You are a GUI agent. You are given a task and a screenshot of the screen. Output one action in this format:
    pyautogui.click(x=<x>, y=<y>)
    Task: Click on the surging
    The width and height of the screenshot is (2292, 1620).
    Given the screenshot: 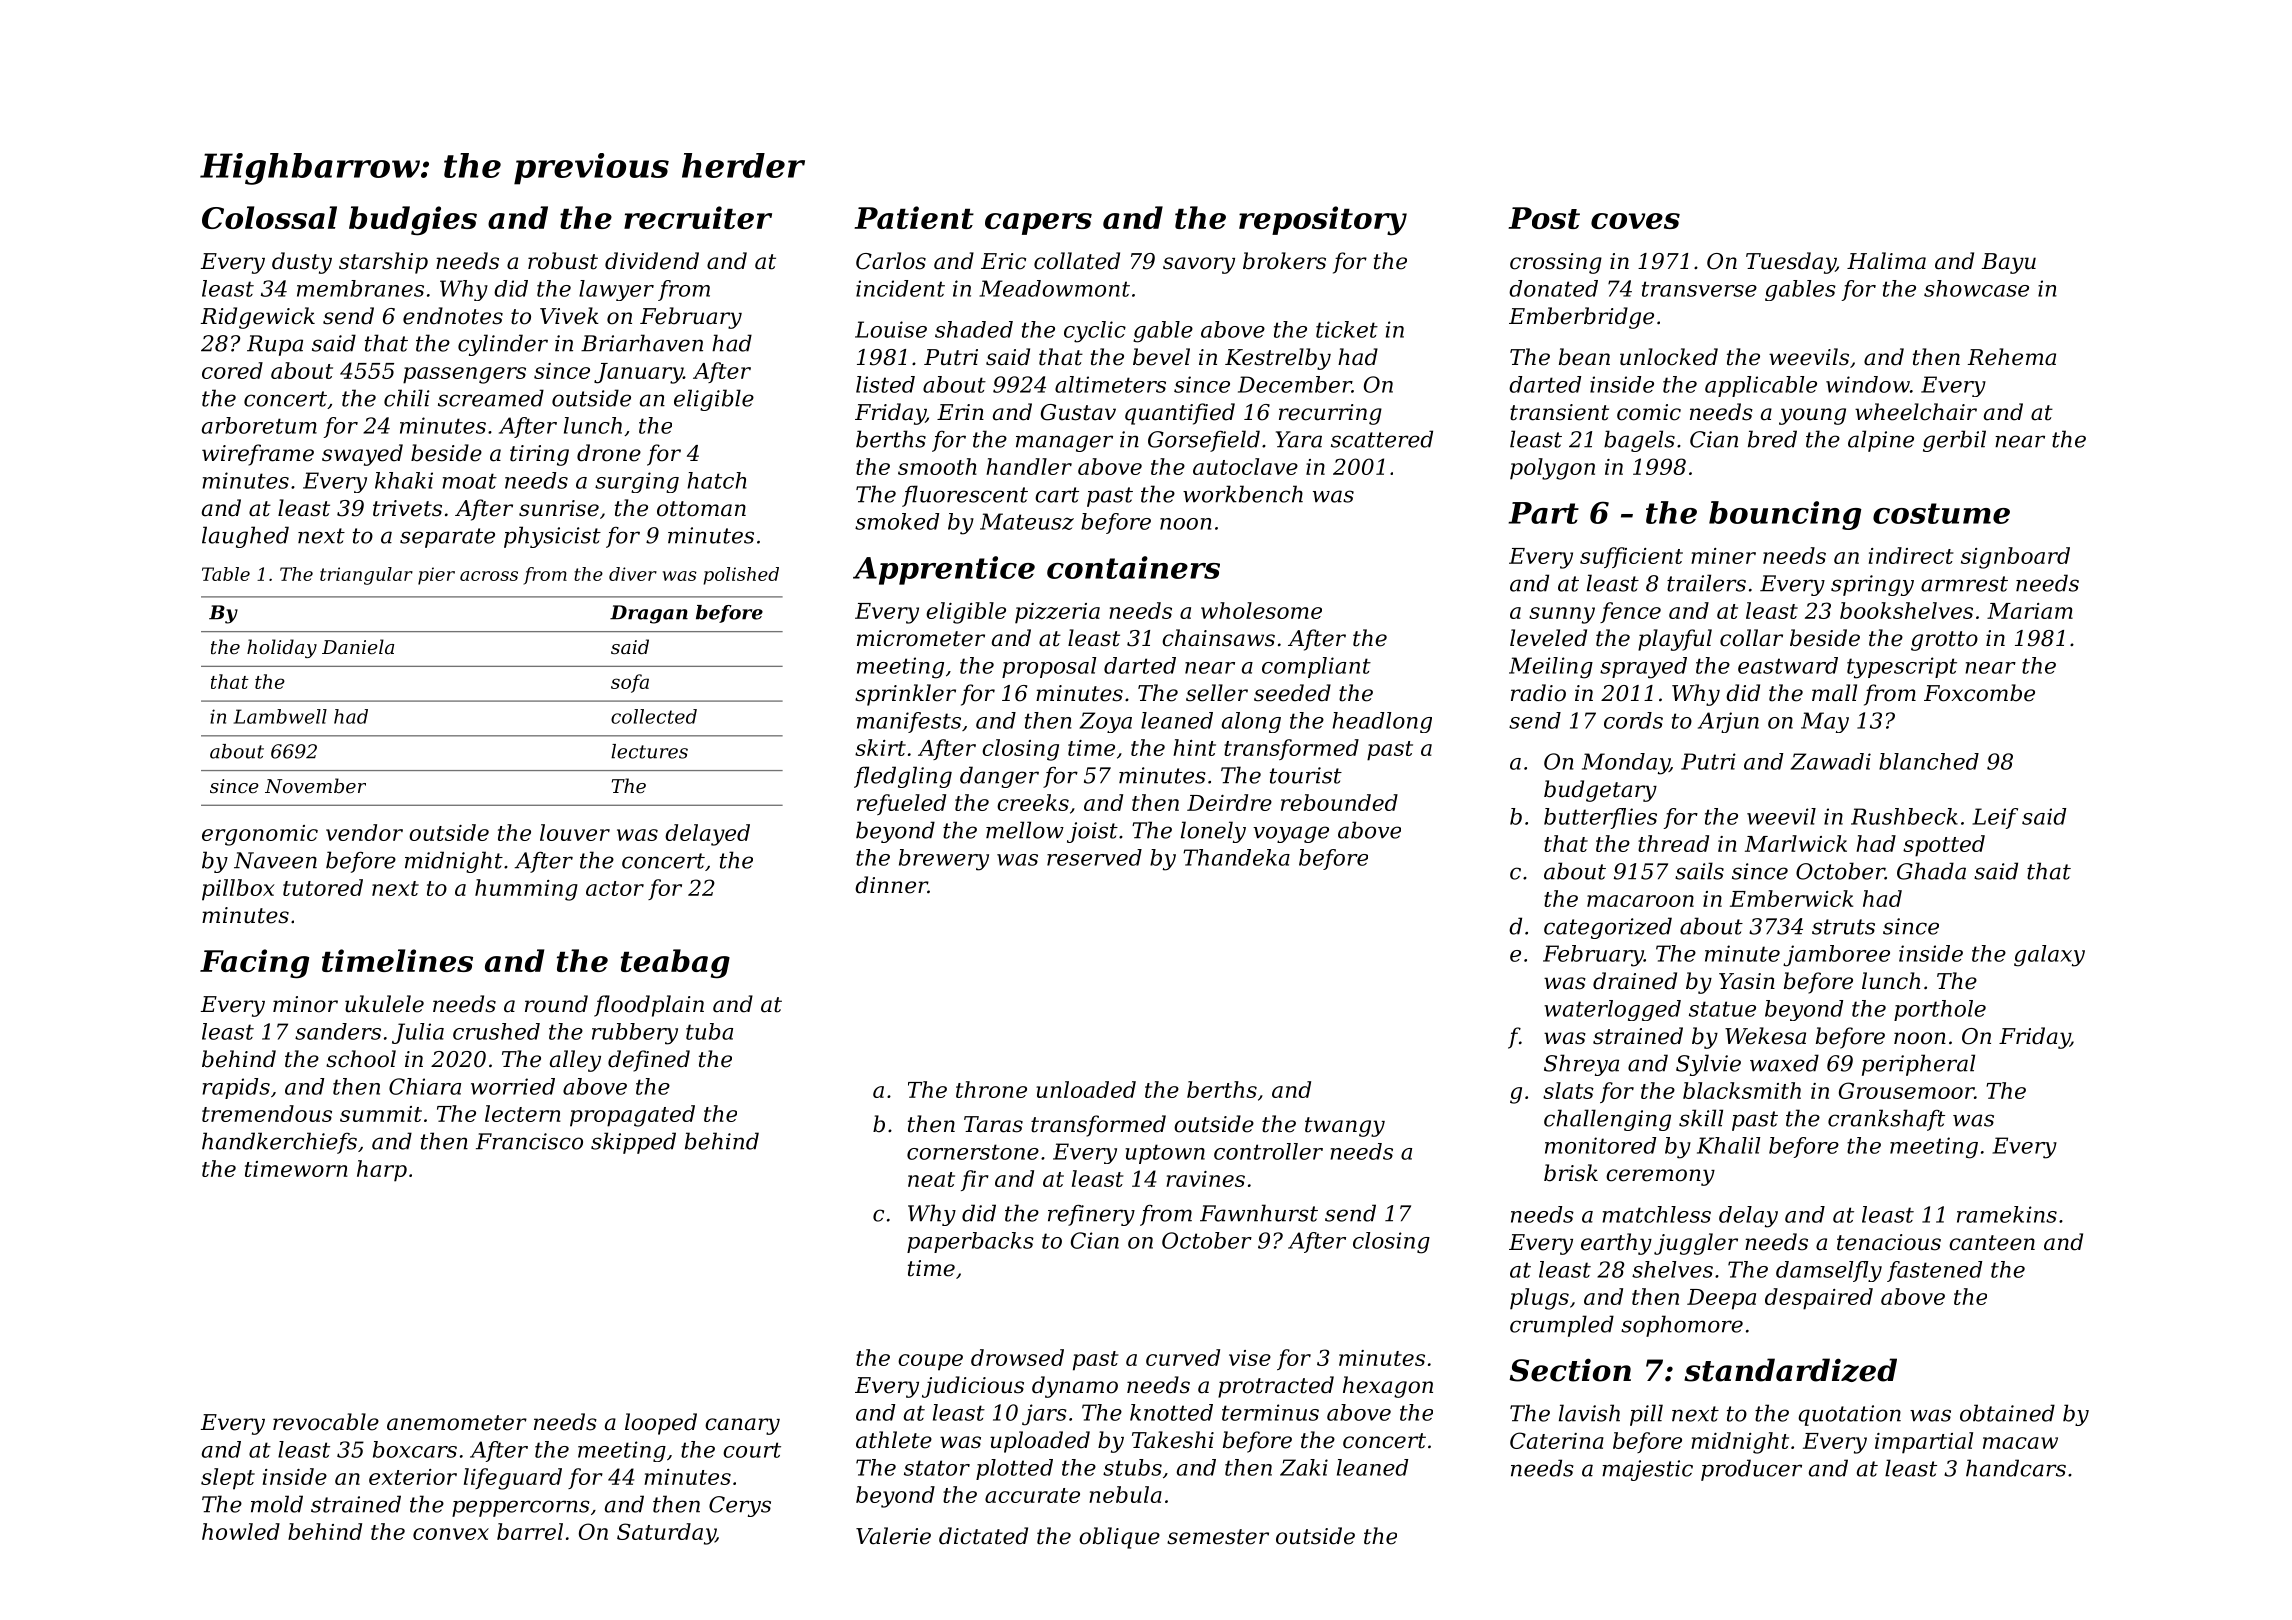 What is the action you would take?
    pyautogui.click(x=637, y=482)
